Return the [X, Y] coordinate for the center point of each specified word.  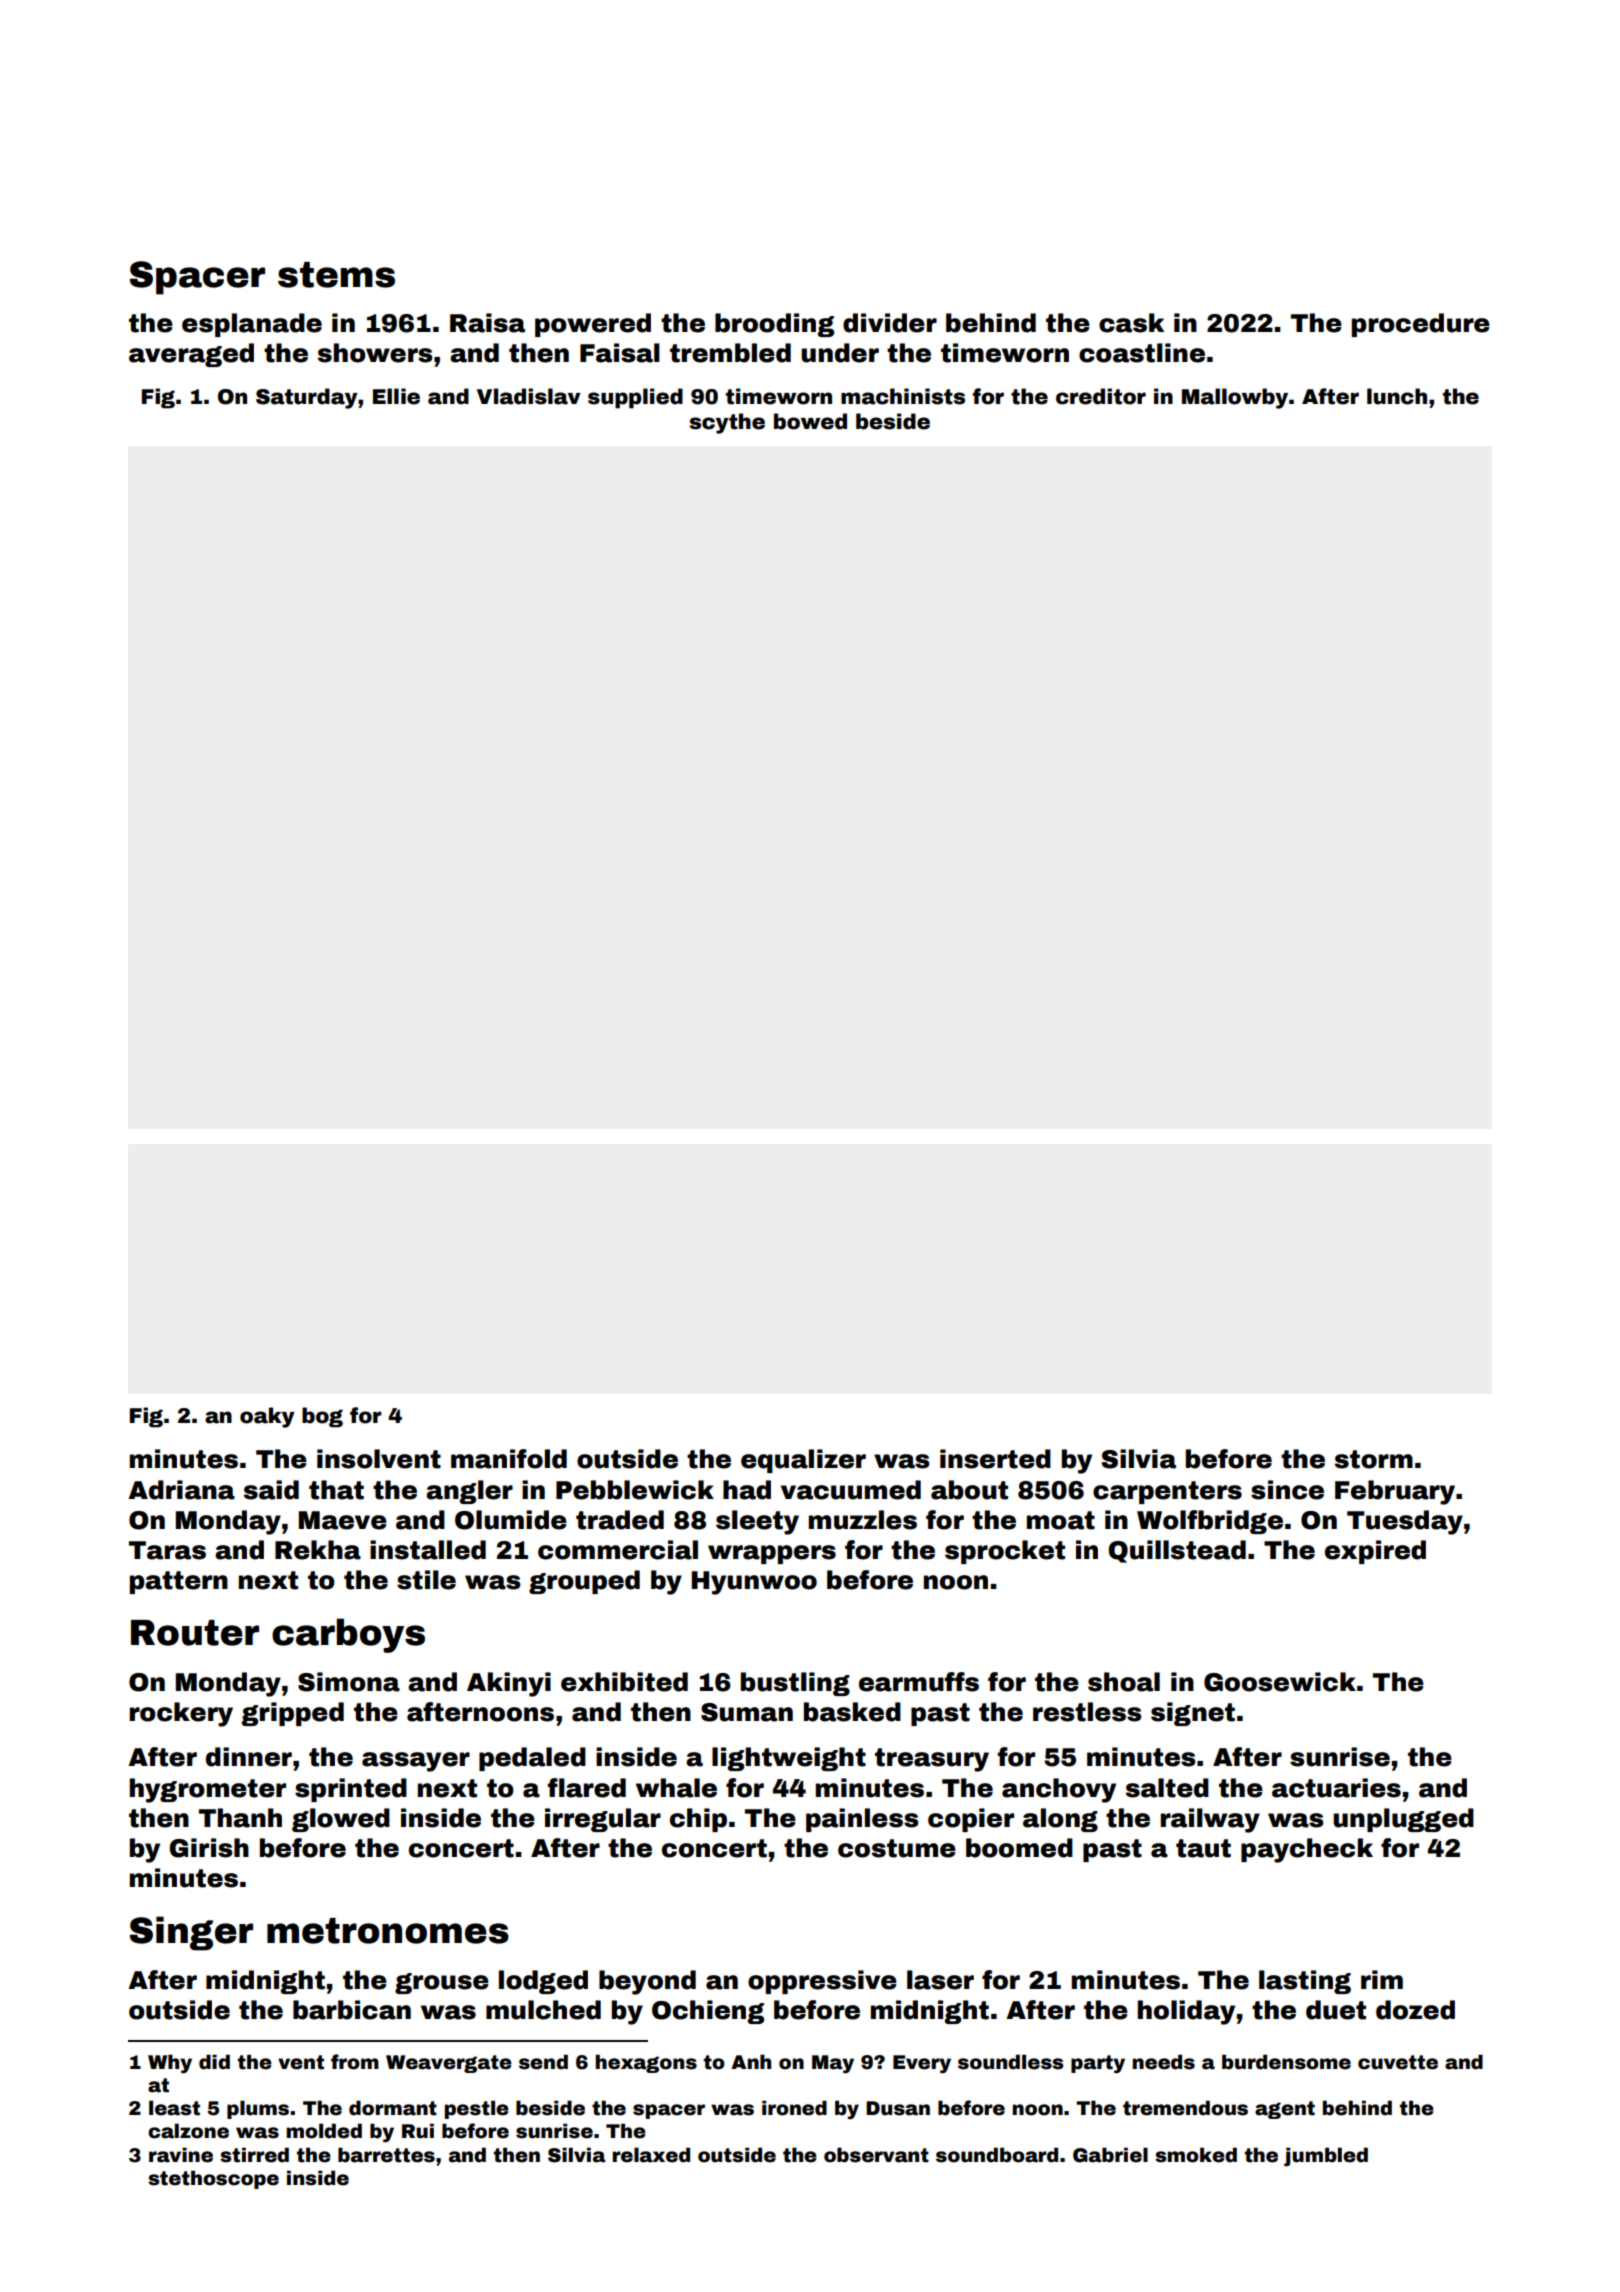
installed [428, 1550]
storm [1374, 1459]
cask [1131, 323]
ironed [794, 2108]
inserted [995, 1459]
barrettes [386, 2155]
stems [336, 275]
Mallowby [1235, 398]
